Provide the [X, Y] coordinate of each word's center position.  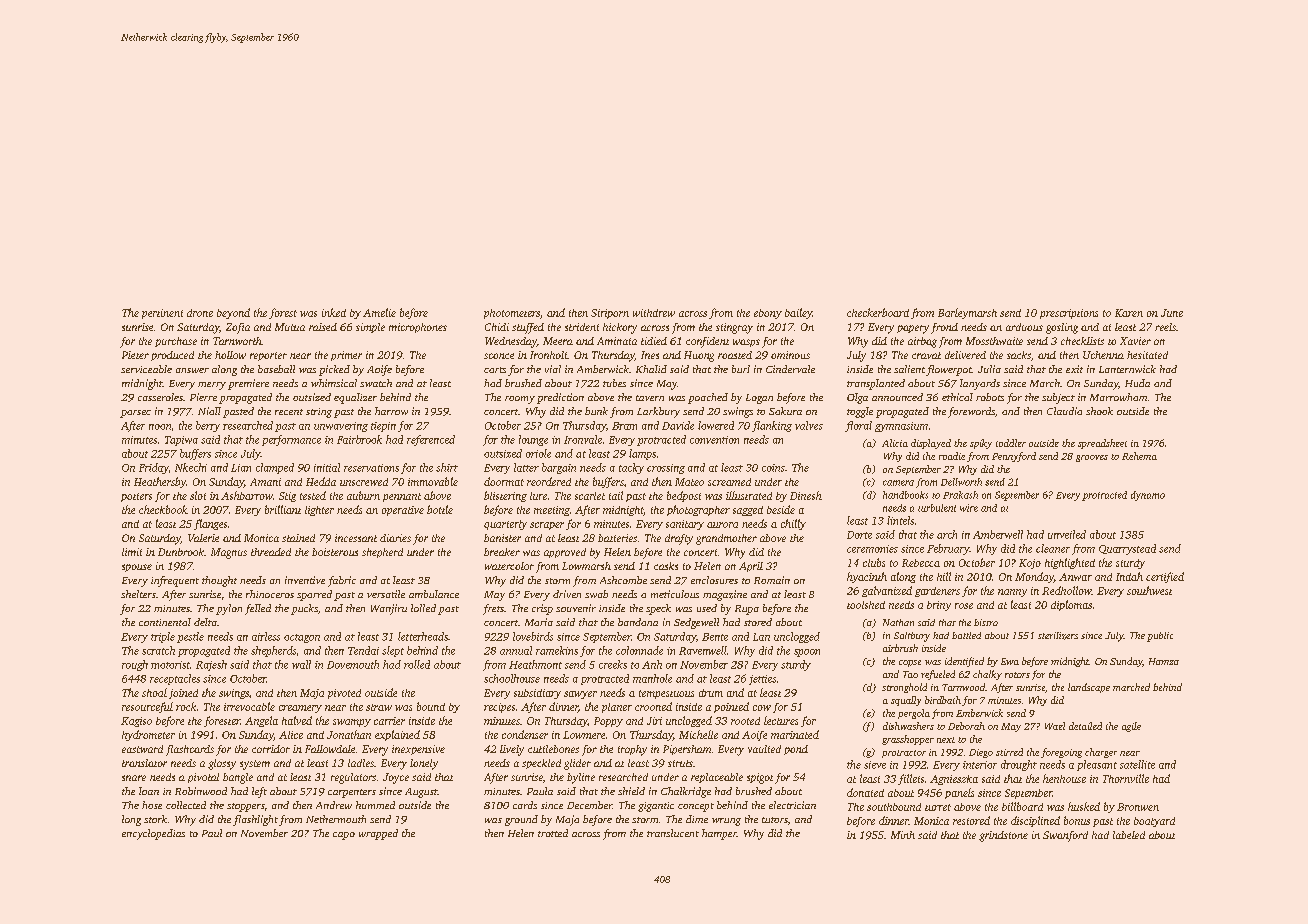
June [1172, 313]
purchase [176, 342]
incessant [356, 538]
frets [493, 609]
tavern [650, 398]
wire [969, 508]
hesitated [1147, 355]
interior [980, 765]
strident [582, 327]
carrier [389, 721]
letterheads [423, 636]
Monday [1034, 577]
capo [344, 836]
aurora [722, 525]
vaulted [764, 749]
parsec [135, 414]
